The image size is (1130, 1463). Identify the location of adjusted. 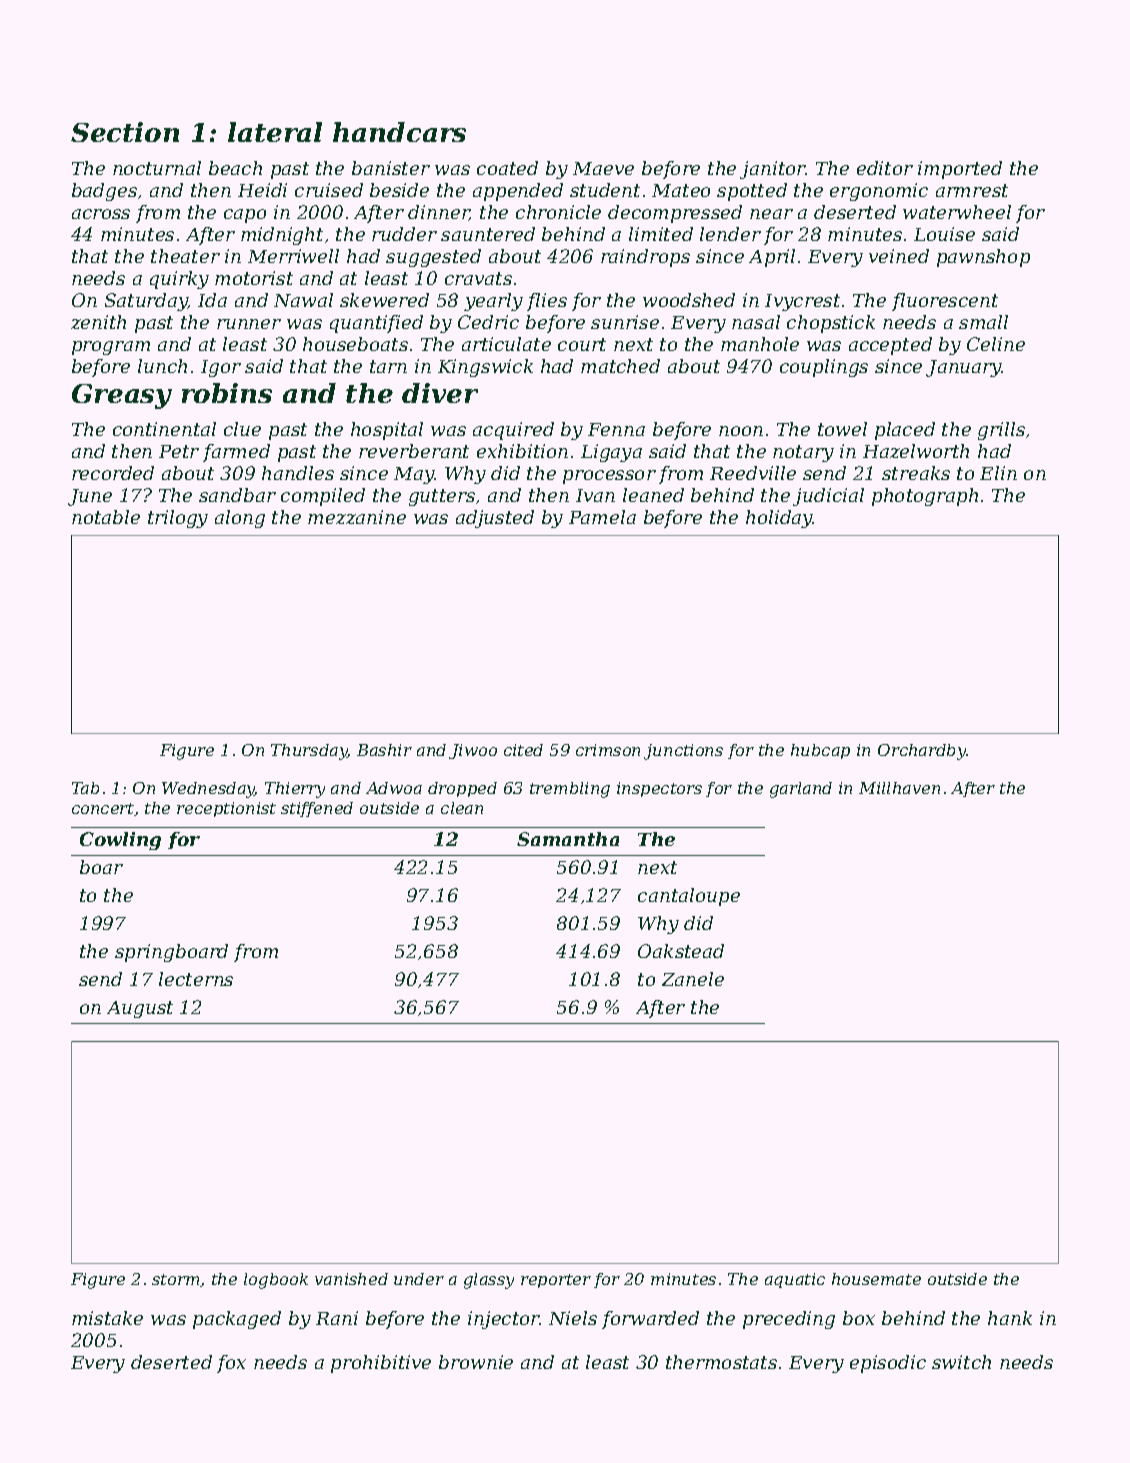
(495, 519).
